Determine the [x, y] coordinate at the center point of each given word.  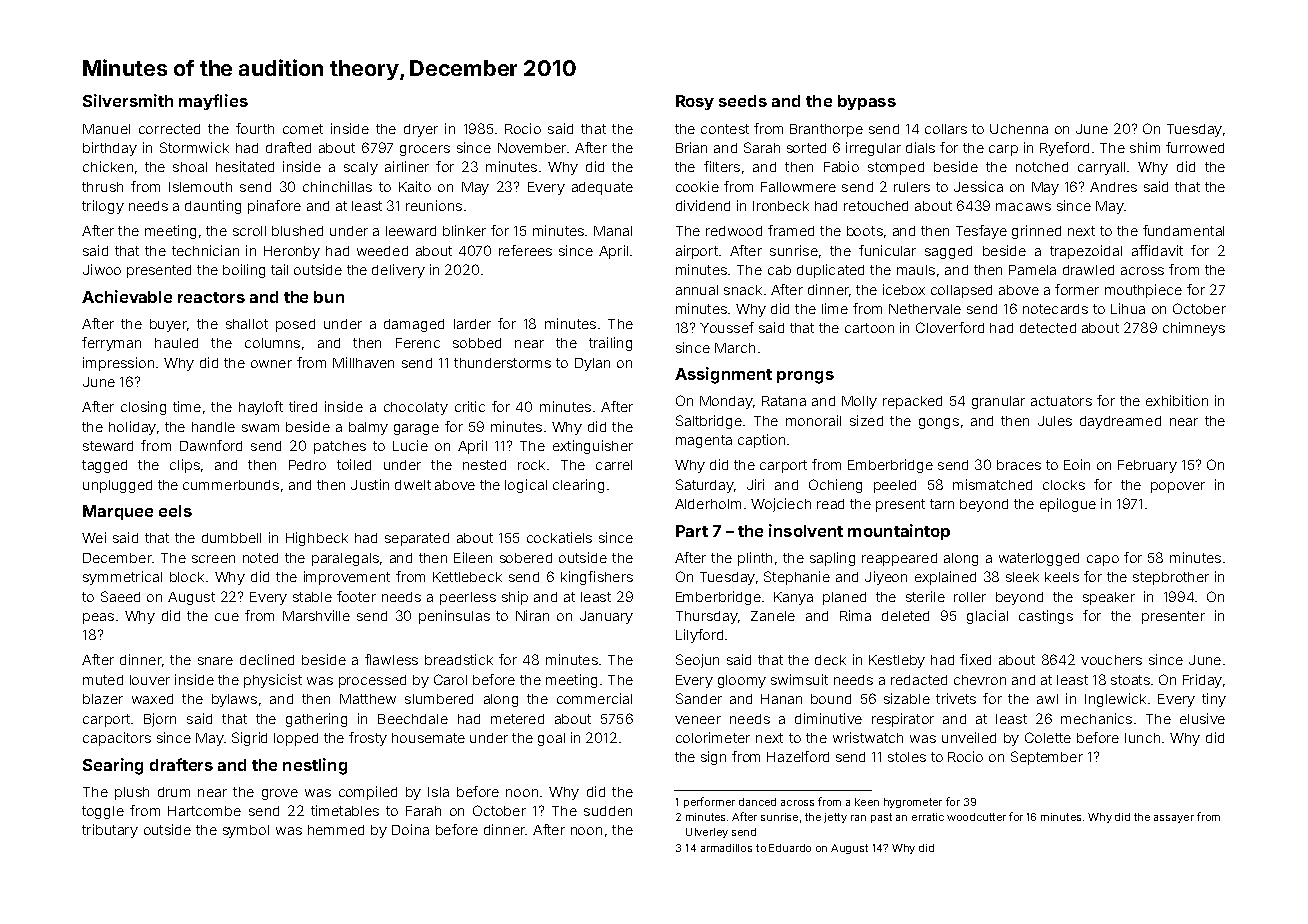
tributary [110, 831]
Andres [1113, 187]
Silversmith [128, 100]
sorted [806, 148]
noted [260, 558]
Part [692, 531]
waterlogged [1039, 559]
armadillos [726, 848]
